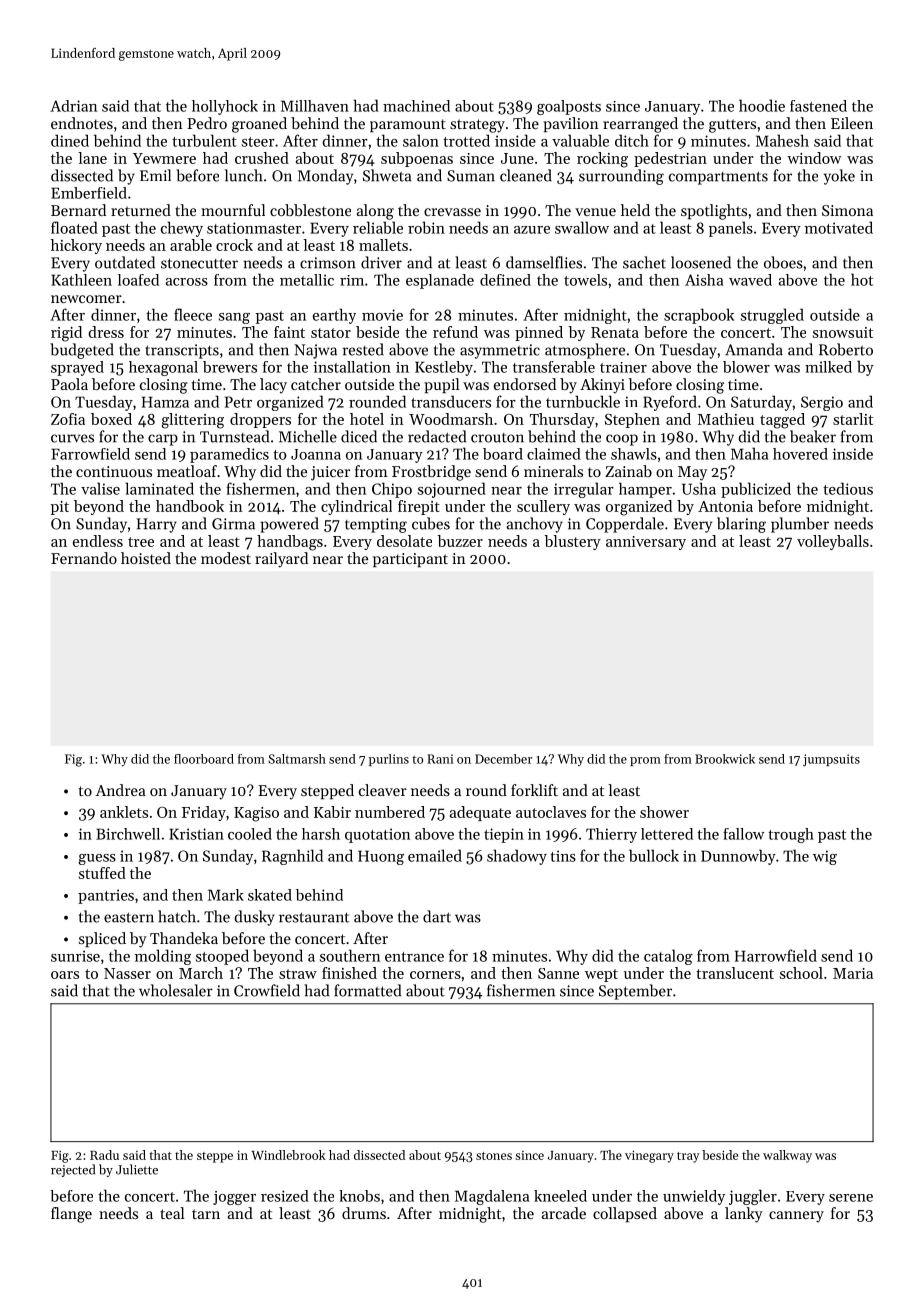  Describe the element at coordinates (853, 973) in the screenshot. I see `Maria` at that location.
